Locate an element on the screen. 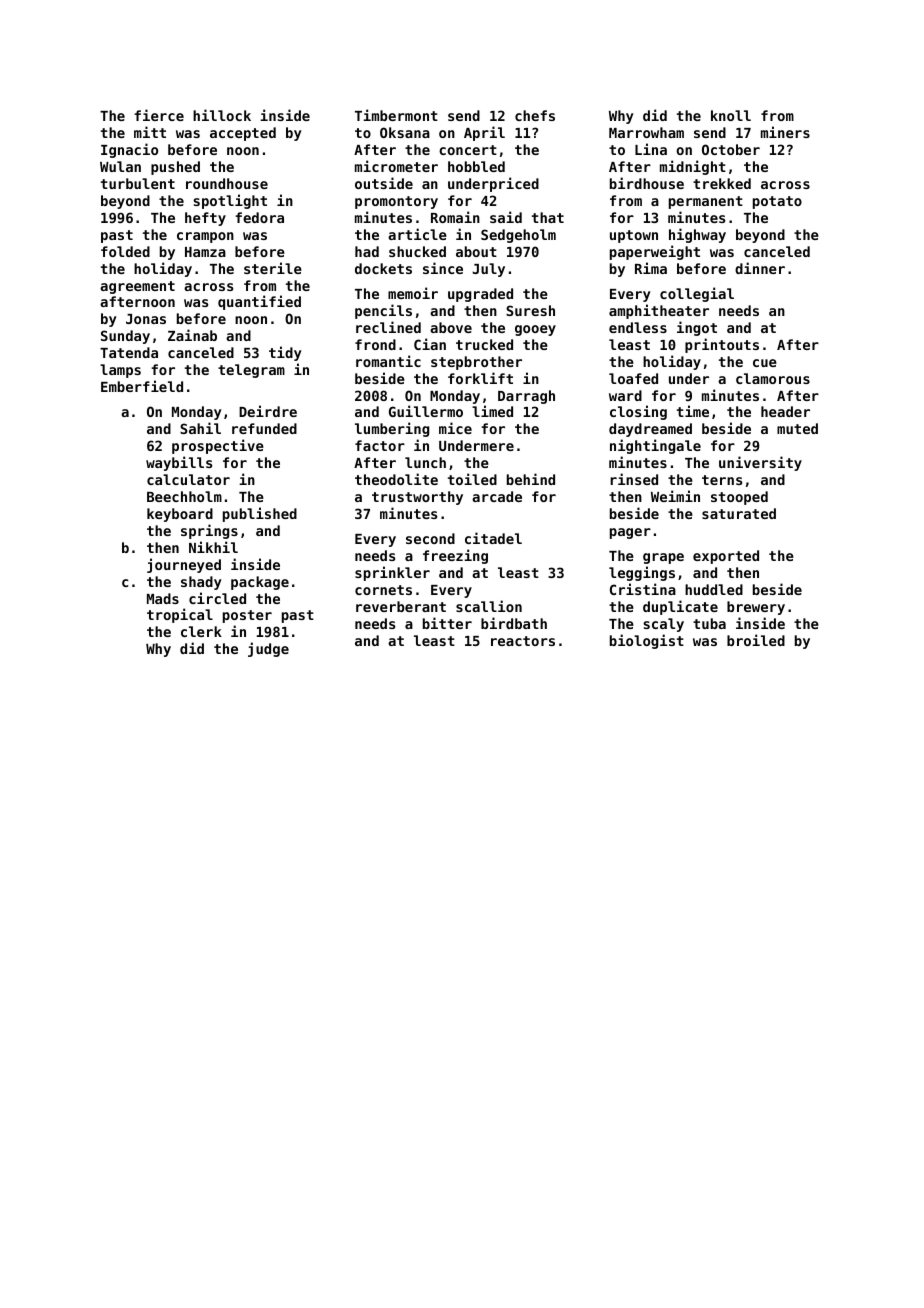 This screenshot has width=924, height=1308. mitt is located at coordinates (150, 132).
